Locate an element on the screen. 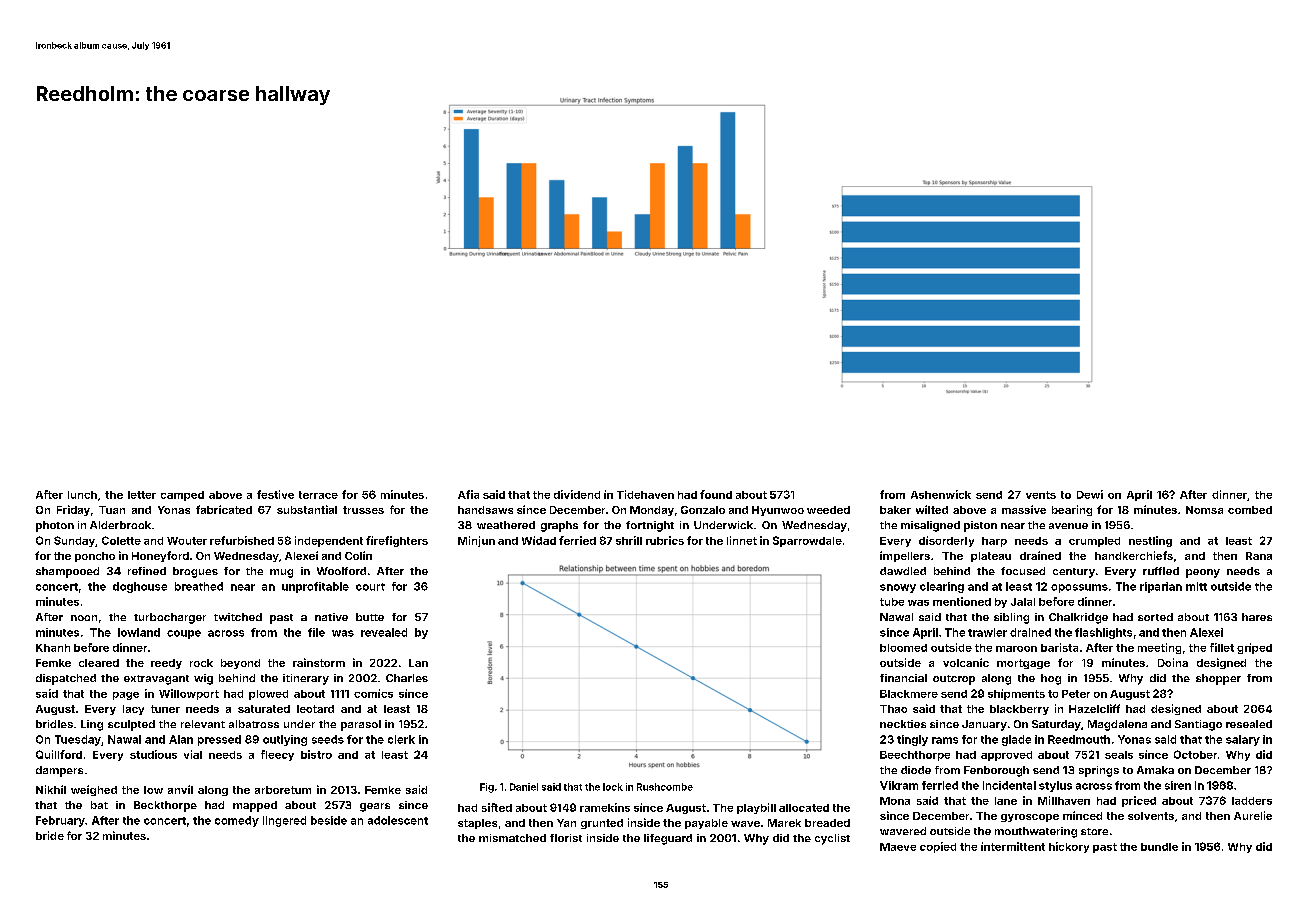 The width and height of the screenshot is (1308, 924). bundle is located at coordinates (1159, 847).
